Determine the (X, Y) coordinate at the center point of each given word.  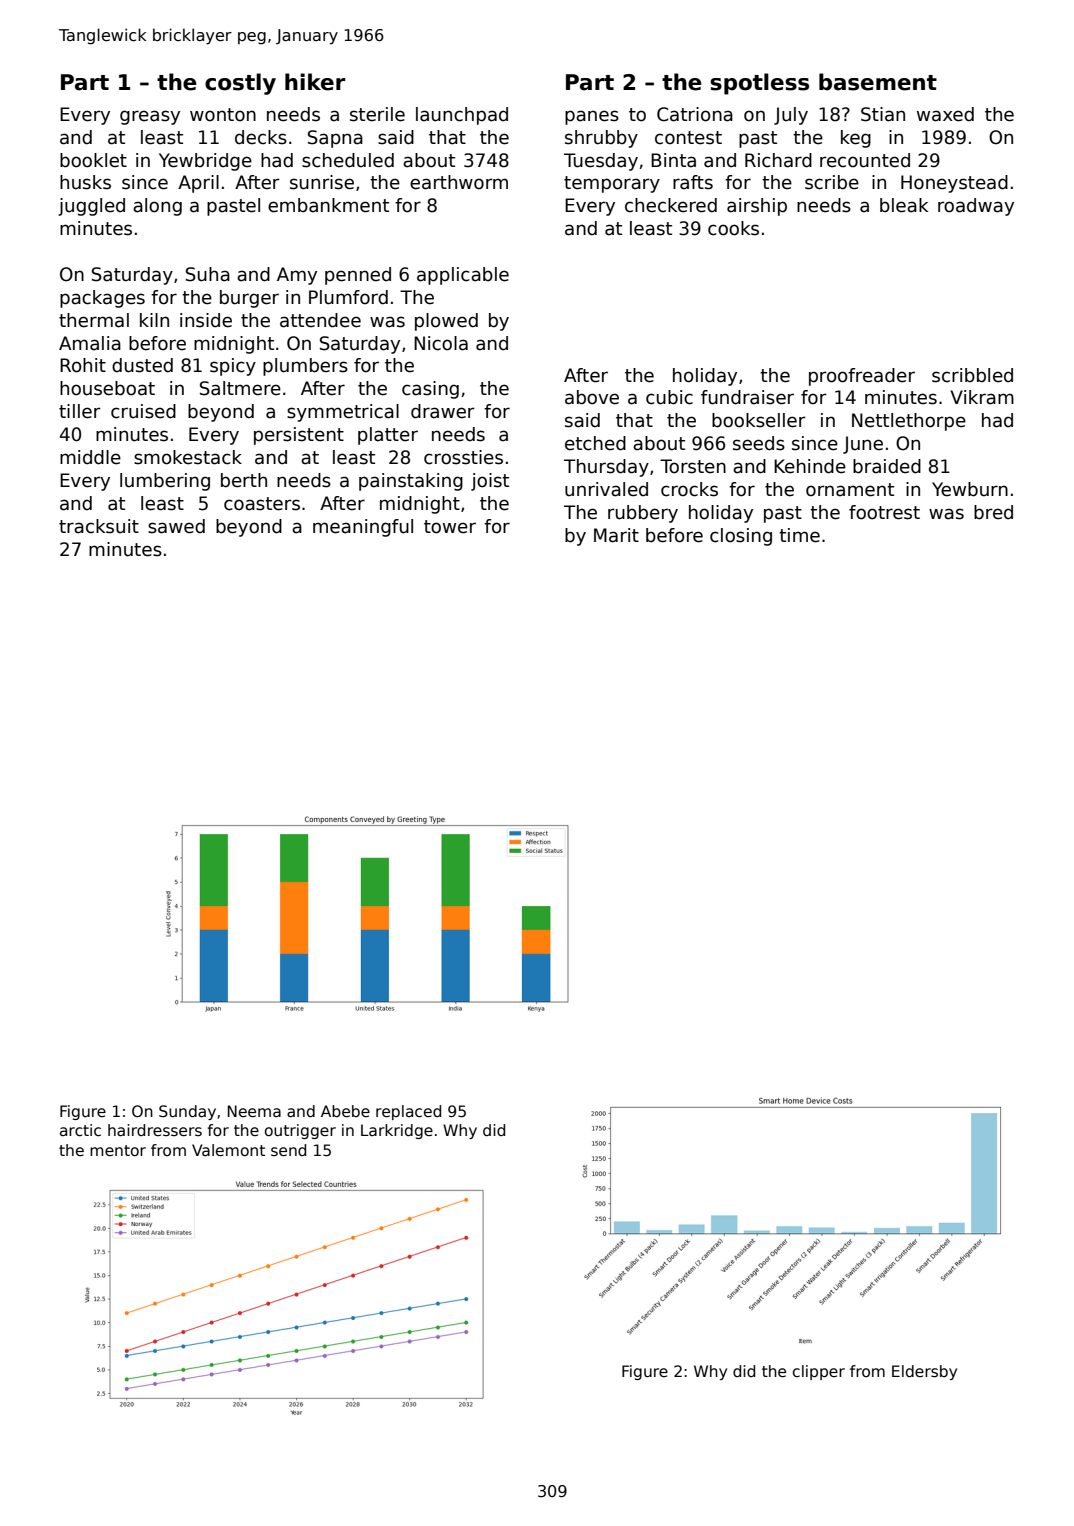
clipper (819, 1372)
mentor (118, 1150)
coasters (262, 504)
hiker (315, 82)
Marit (616, 535)
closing (741, 537)
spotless (759, 84)
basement (878, 82)
